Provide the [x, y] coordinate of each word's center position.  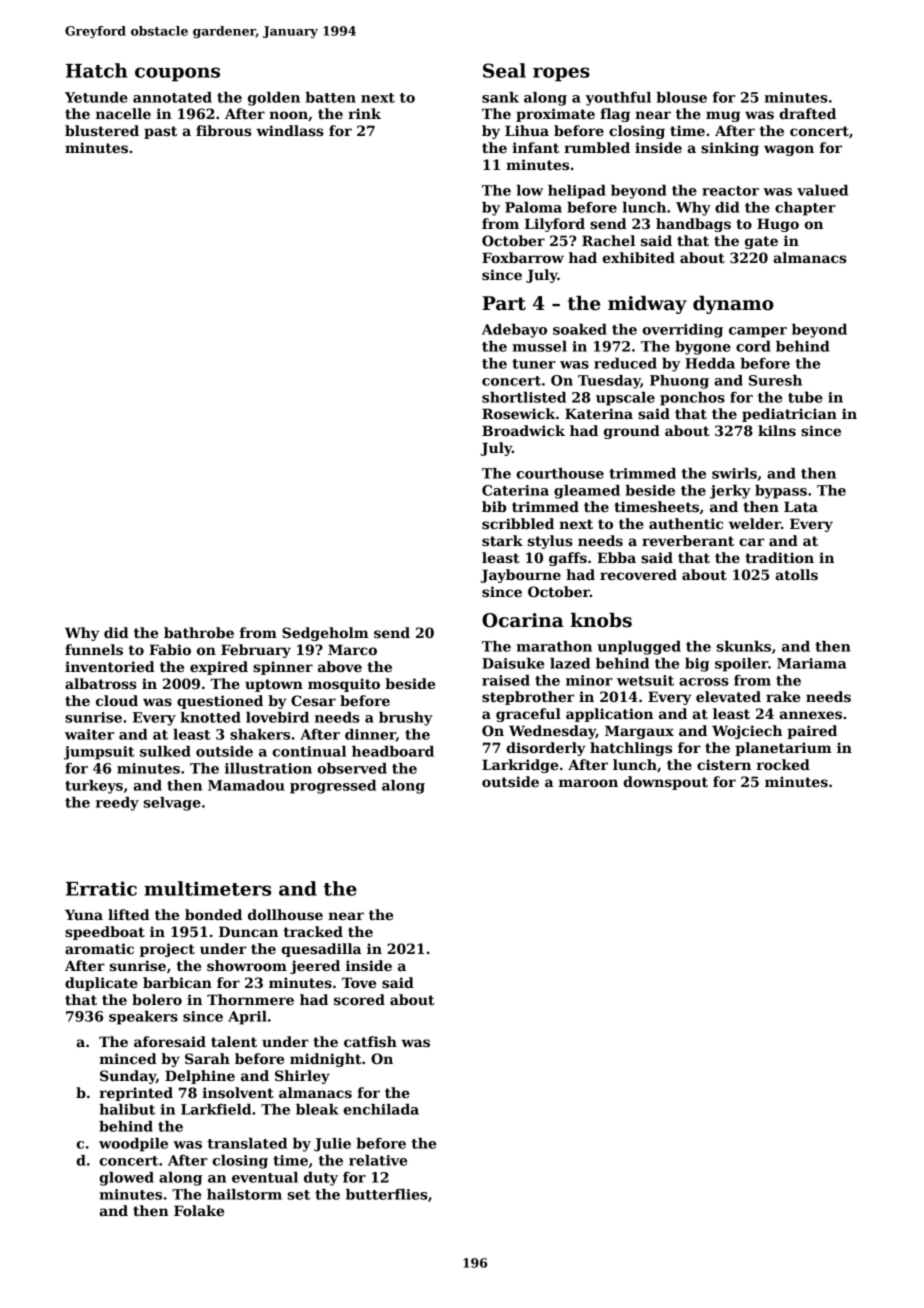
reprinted [136, 1094]
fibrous [224, 130]
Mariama [811, 663]
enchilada [381, 1109]
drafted [807, 113]
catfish [370, 1041]
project [167, 950]
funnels [94, 649]
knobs [601, 620]
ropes [561, 74]
